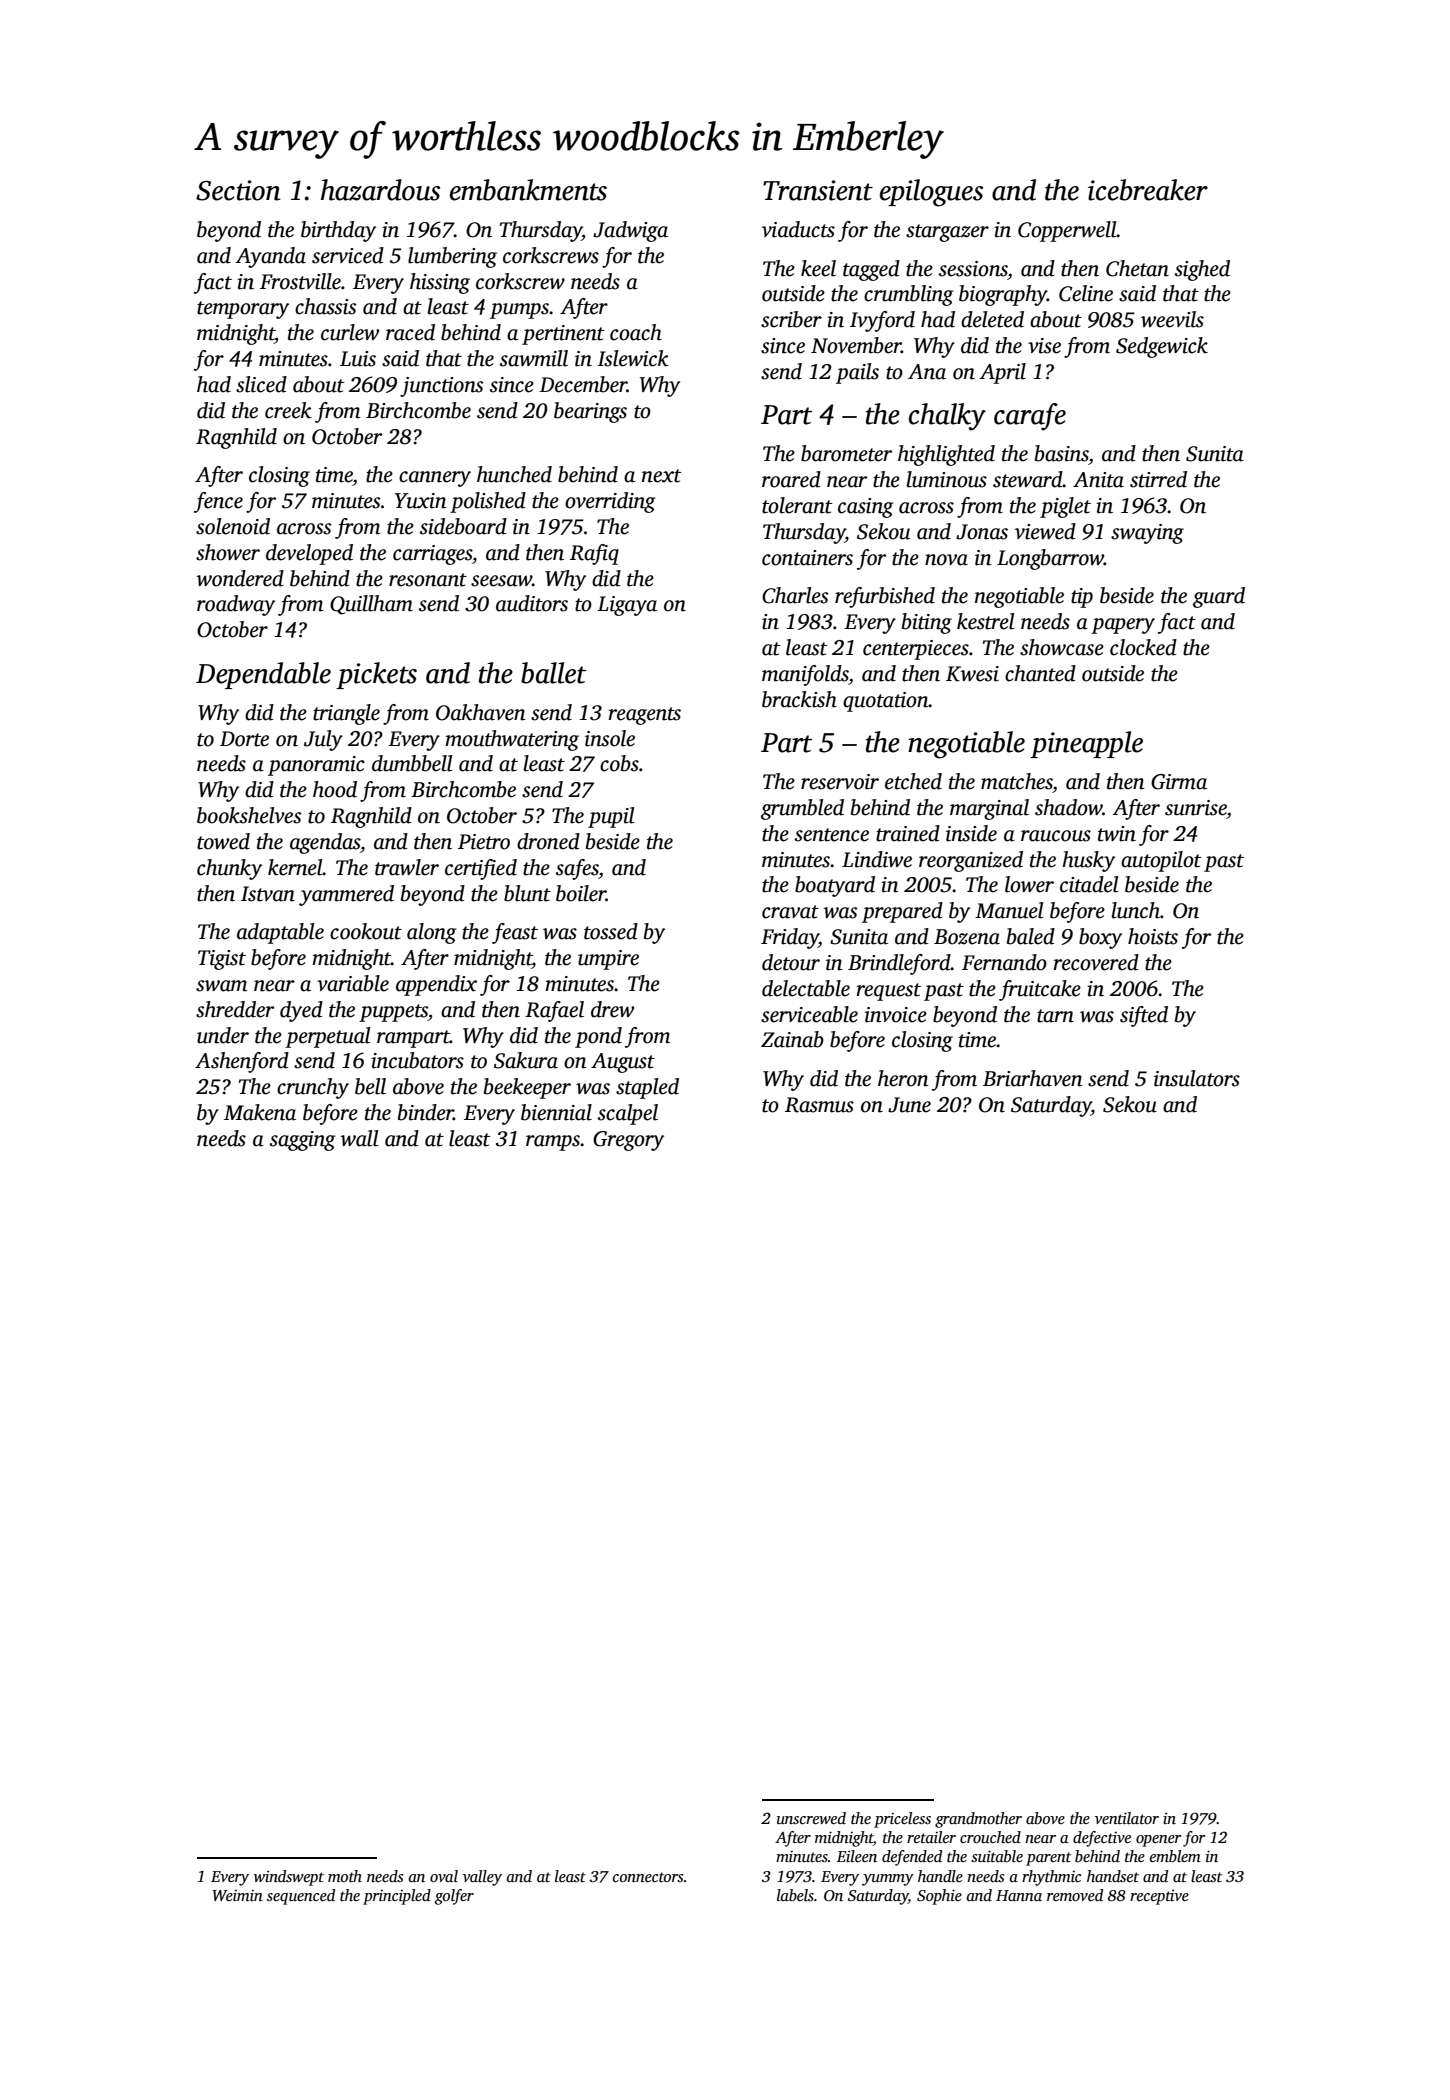 The height and width of the screenshot is (2100, 1450). What do you see at coordinates (819, 1105) in the screenshot?
I see `Rasmus` at bounding box center [819, 1105].
